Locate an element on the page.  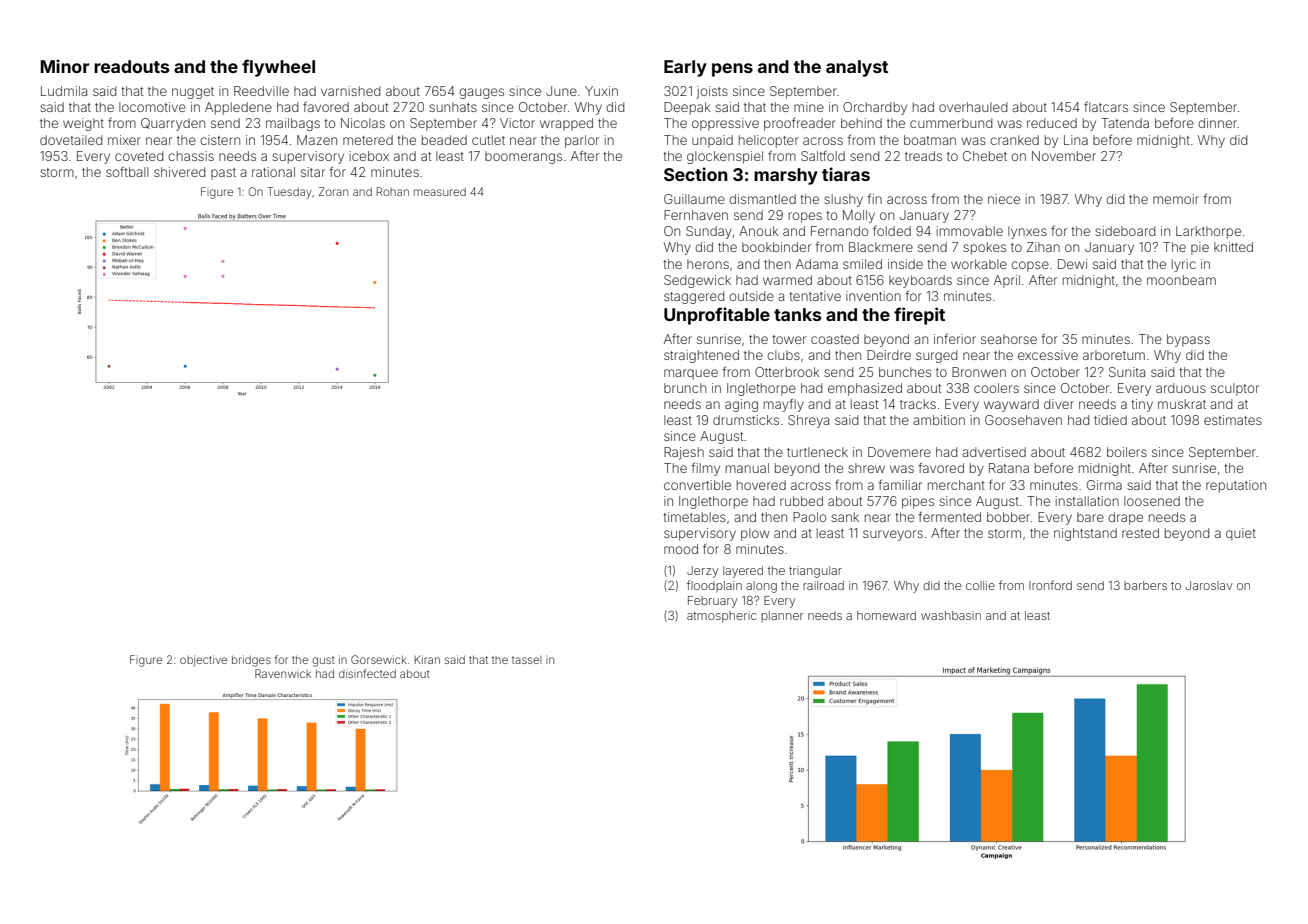
drape is located at coordinates (1125, 518).
